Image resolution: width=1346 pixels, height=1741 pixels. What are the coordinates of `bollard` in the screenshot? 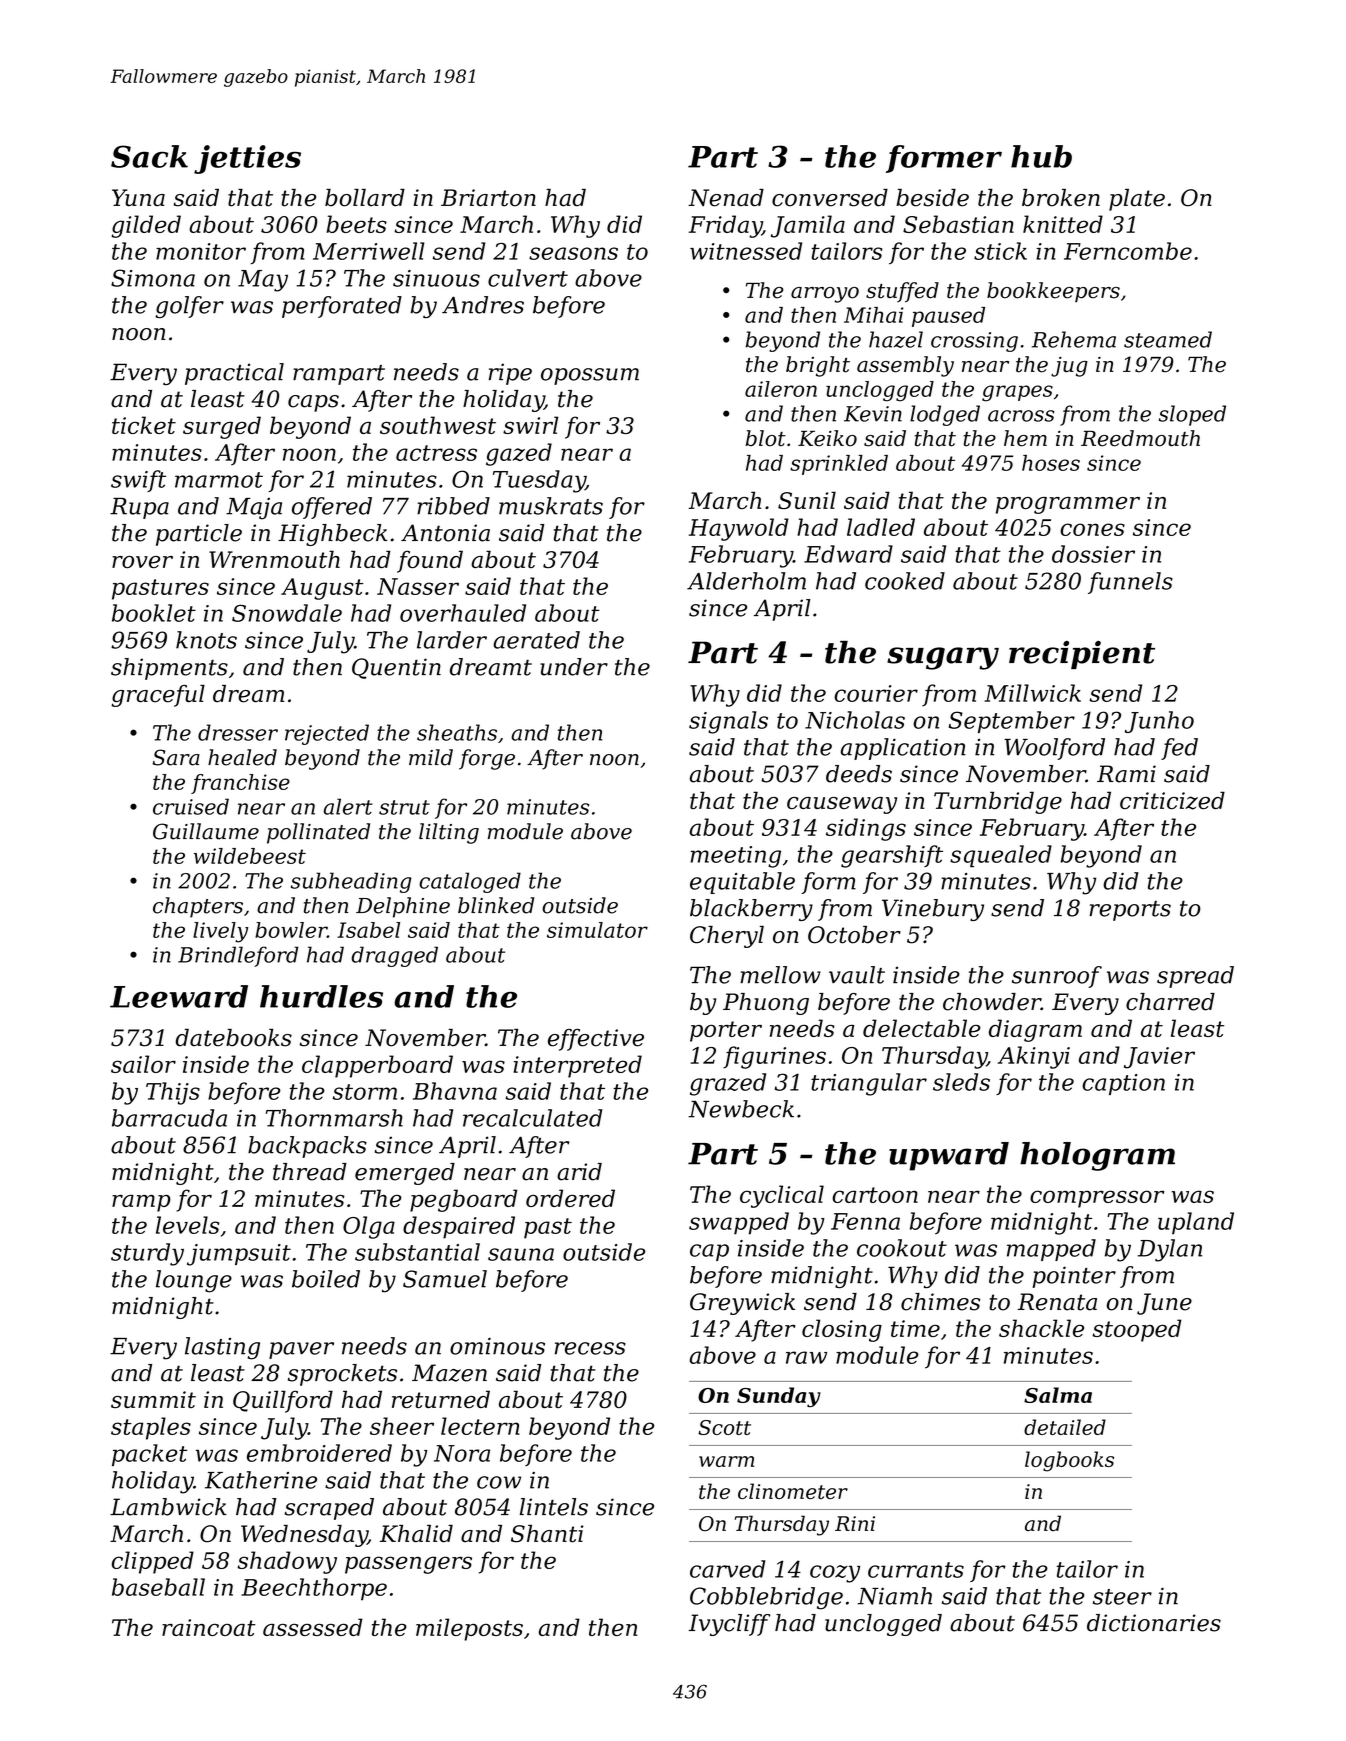 It's located at (365, 198).
